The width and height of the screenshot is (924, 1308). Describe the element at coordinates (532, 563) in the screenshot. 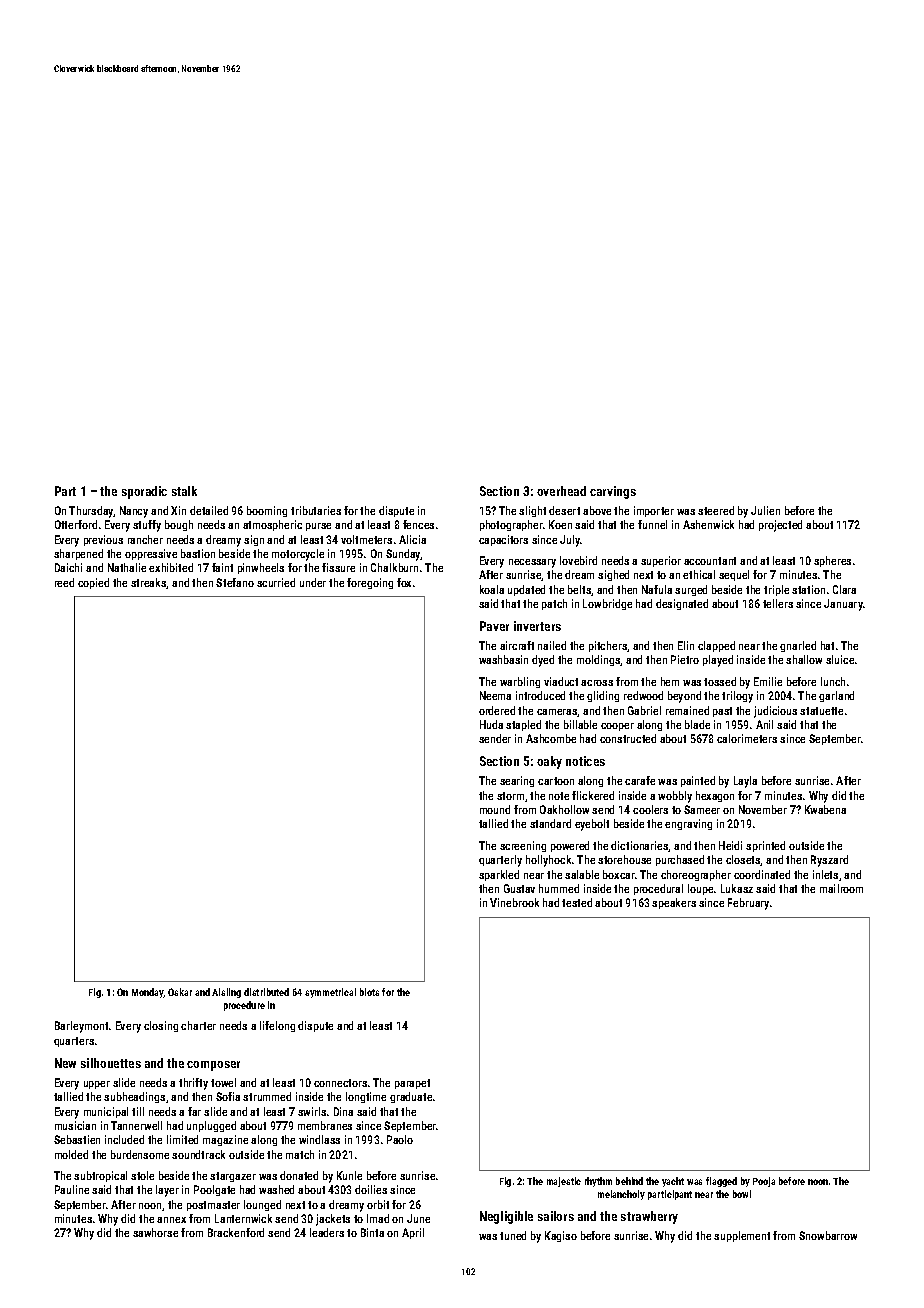

I see `necessary` at that location.
